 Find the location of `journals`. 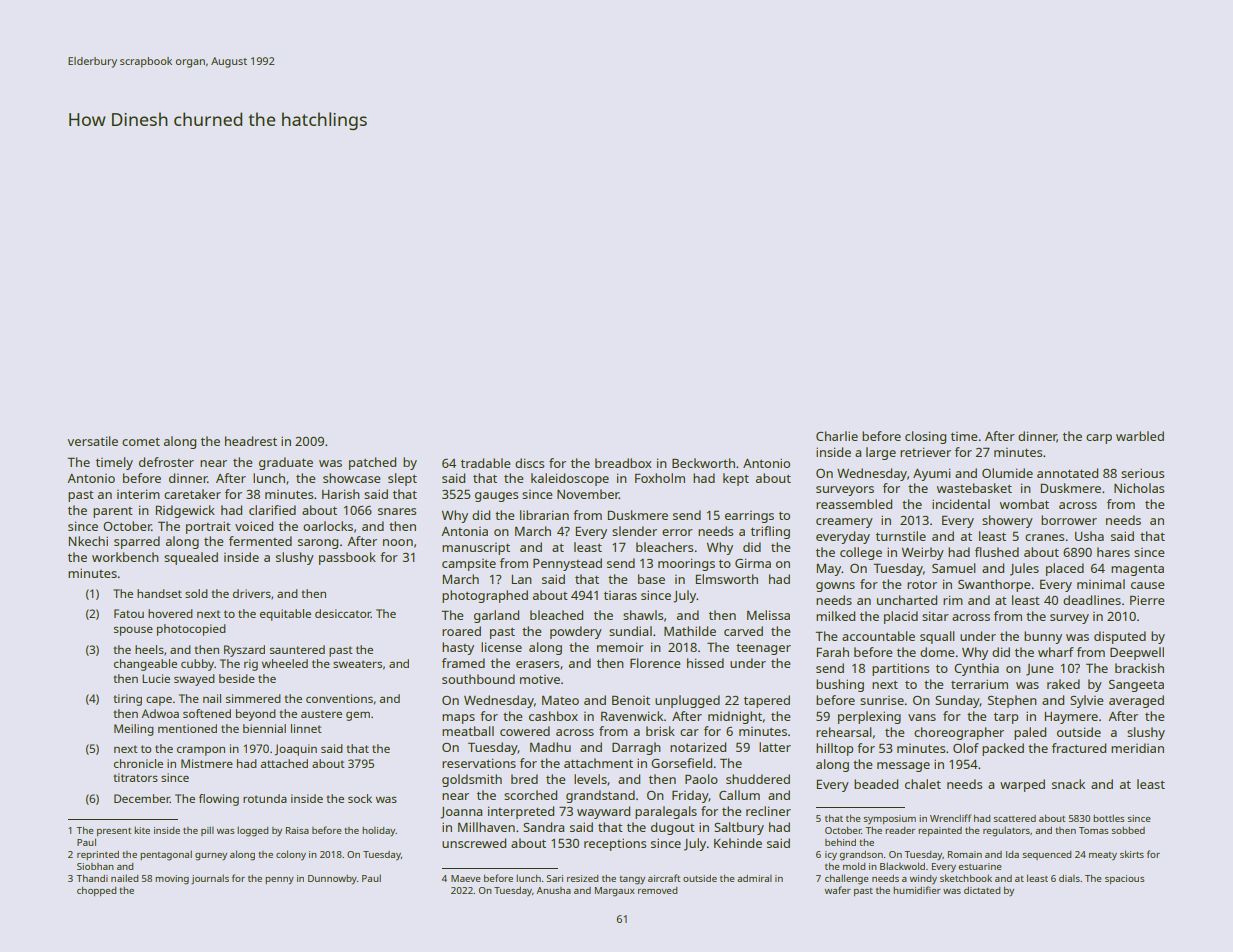

journals is located at coordinates (210, 879).
